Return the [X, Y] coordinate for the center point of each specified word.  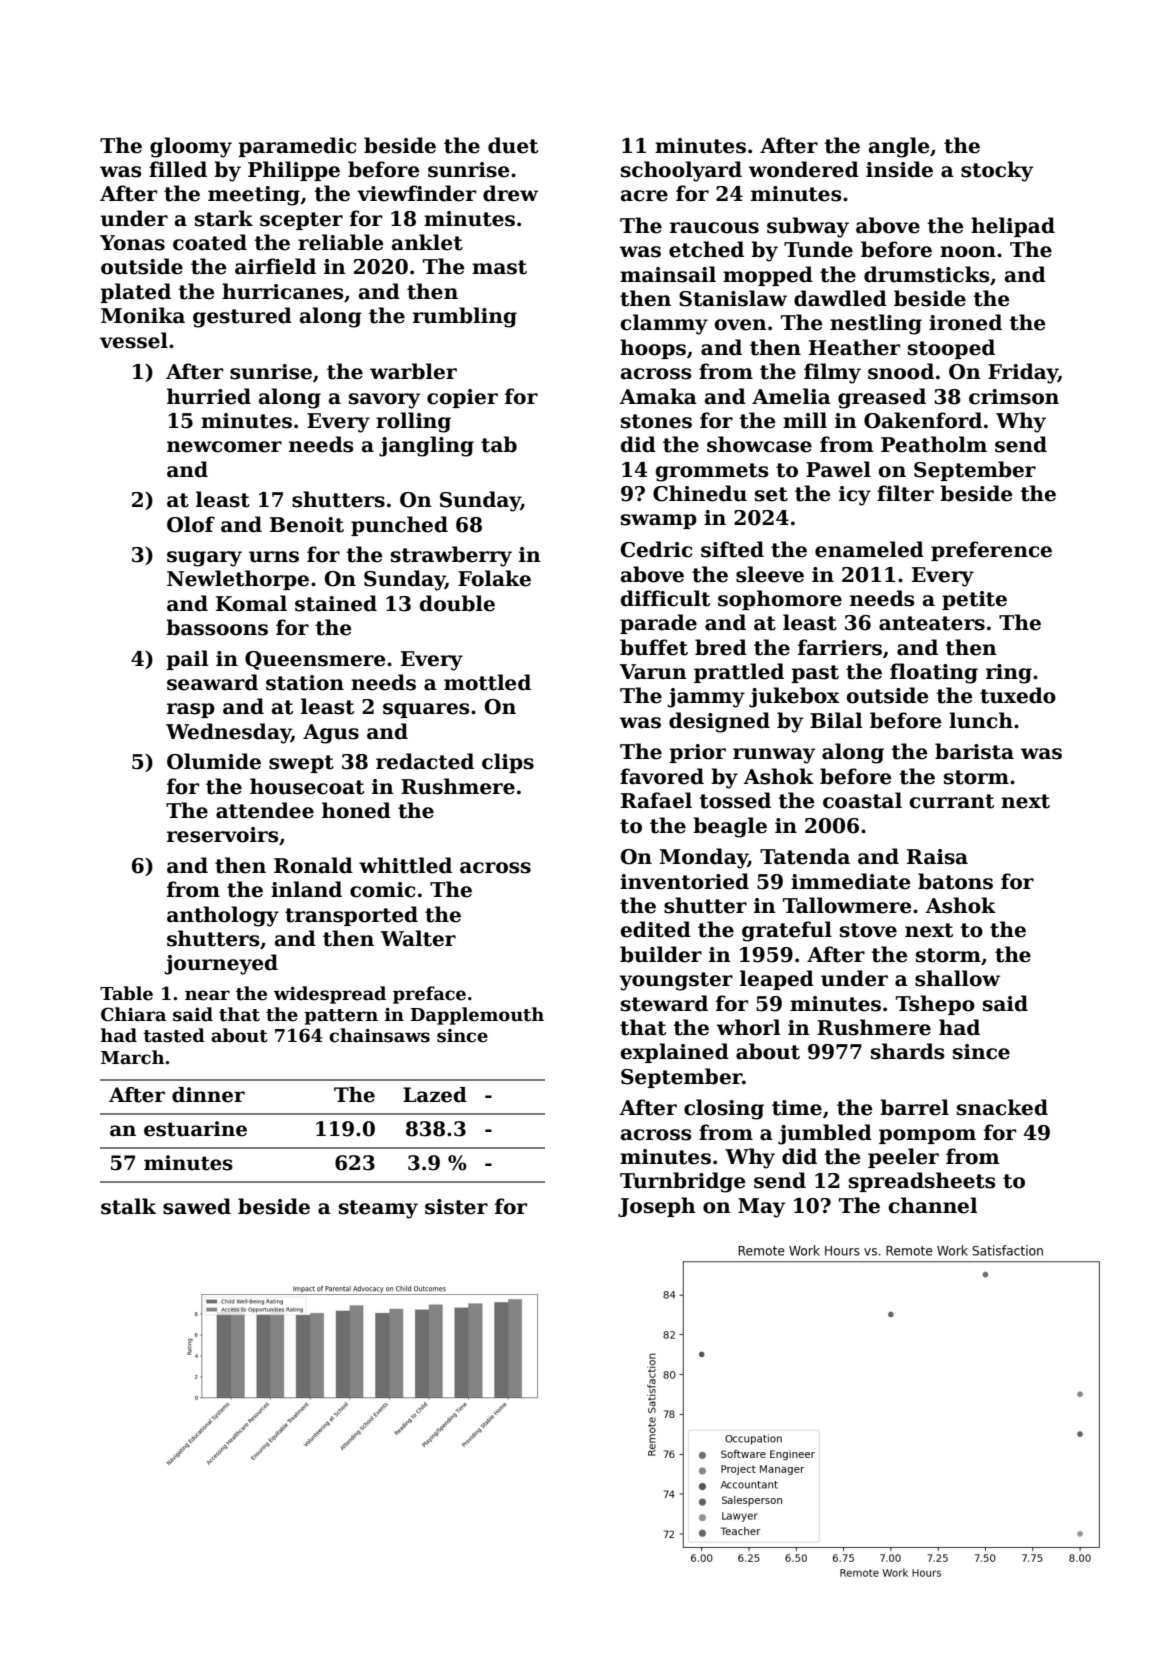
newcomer [224, 447]
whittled [405, 865]
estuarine [195, 1129]
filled [178, 169]
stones [656, 421]
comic [382, 890]
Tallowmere [847, 905]
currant [952, 801]
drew [510, 193]
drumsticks [926, 274]
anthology [223, 916]
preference [991, 551]
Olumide [214, 761]
